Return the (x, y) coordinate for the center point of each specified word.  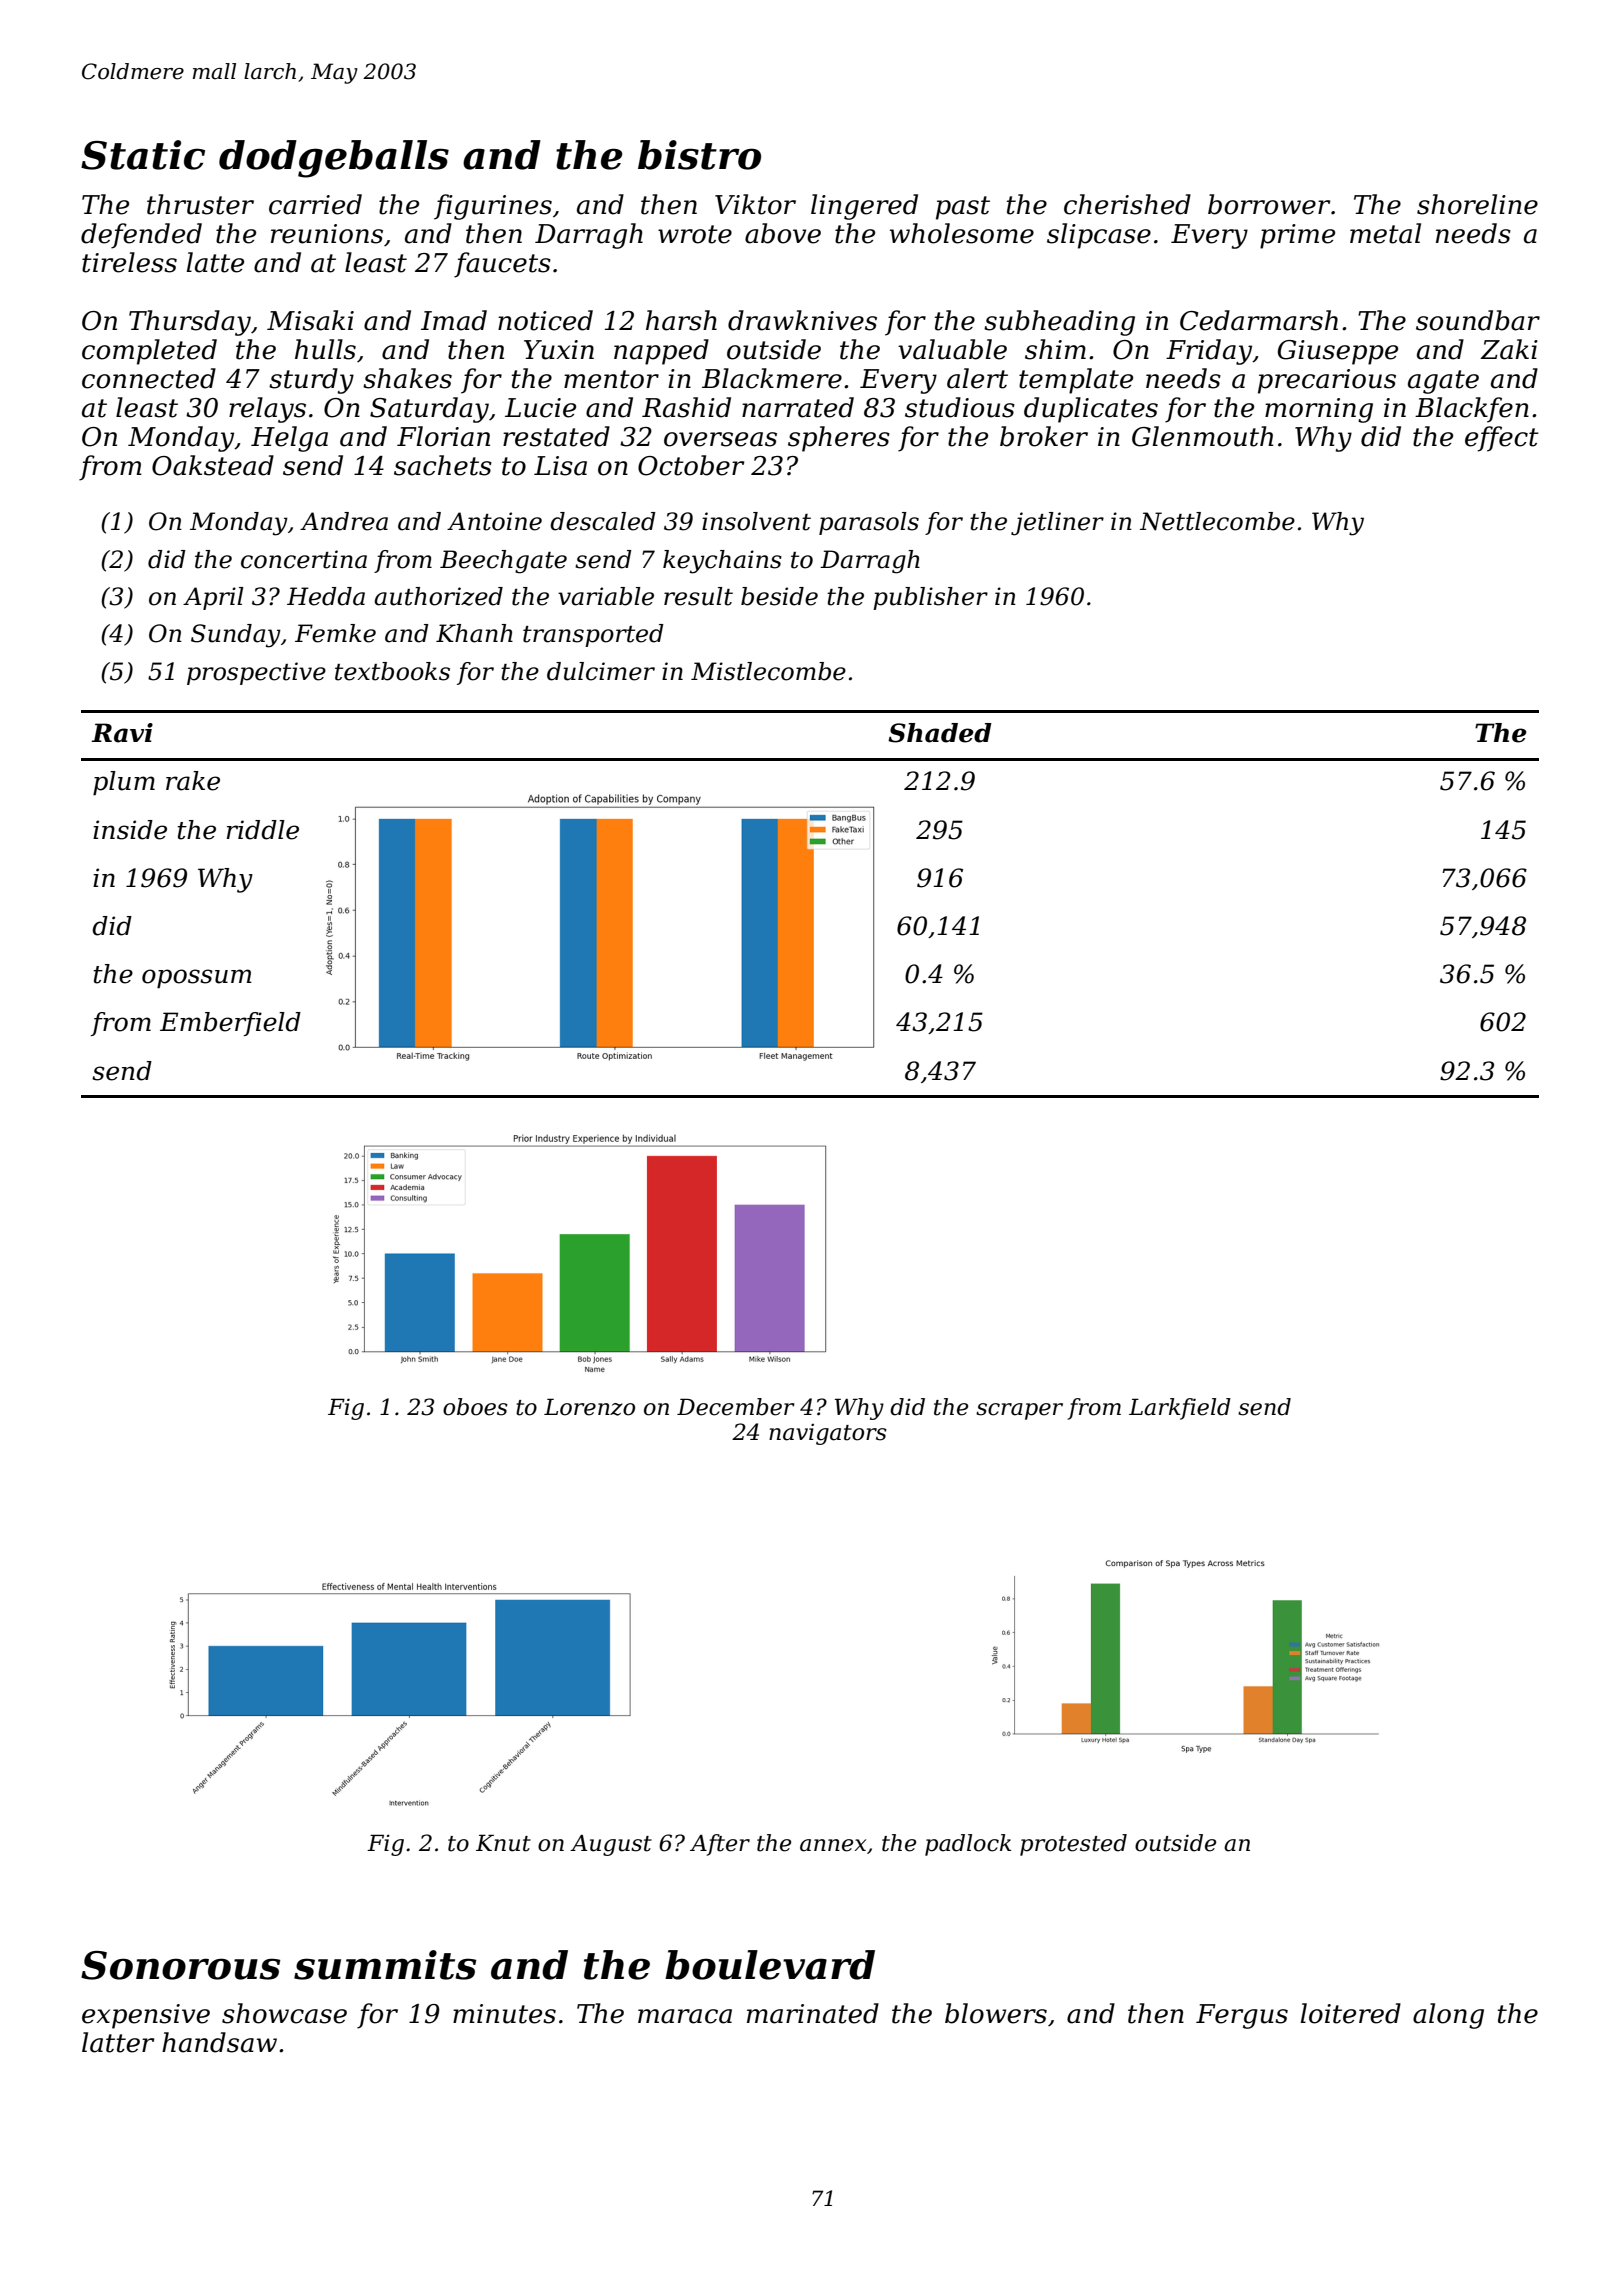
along (1448, 2016)
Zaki (1509, 349)
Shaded (940, 733)
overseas (720, 439)
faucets (502, 265)
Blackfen (1472, 410)
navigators (828, 1434)
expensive (146, 2016)
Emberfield (230, 1024)
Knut (503, 1843)
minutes (504, 2014)
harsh (681, 320)
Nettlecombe (1217, 521)
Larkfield (1180, 1409)
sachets (443, 465)
